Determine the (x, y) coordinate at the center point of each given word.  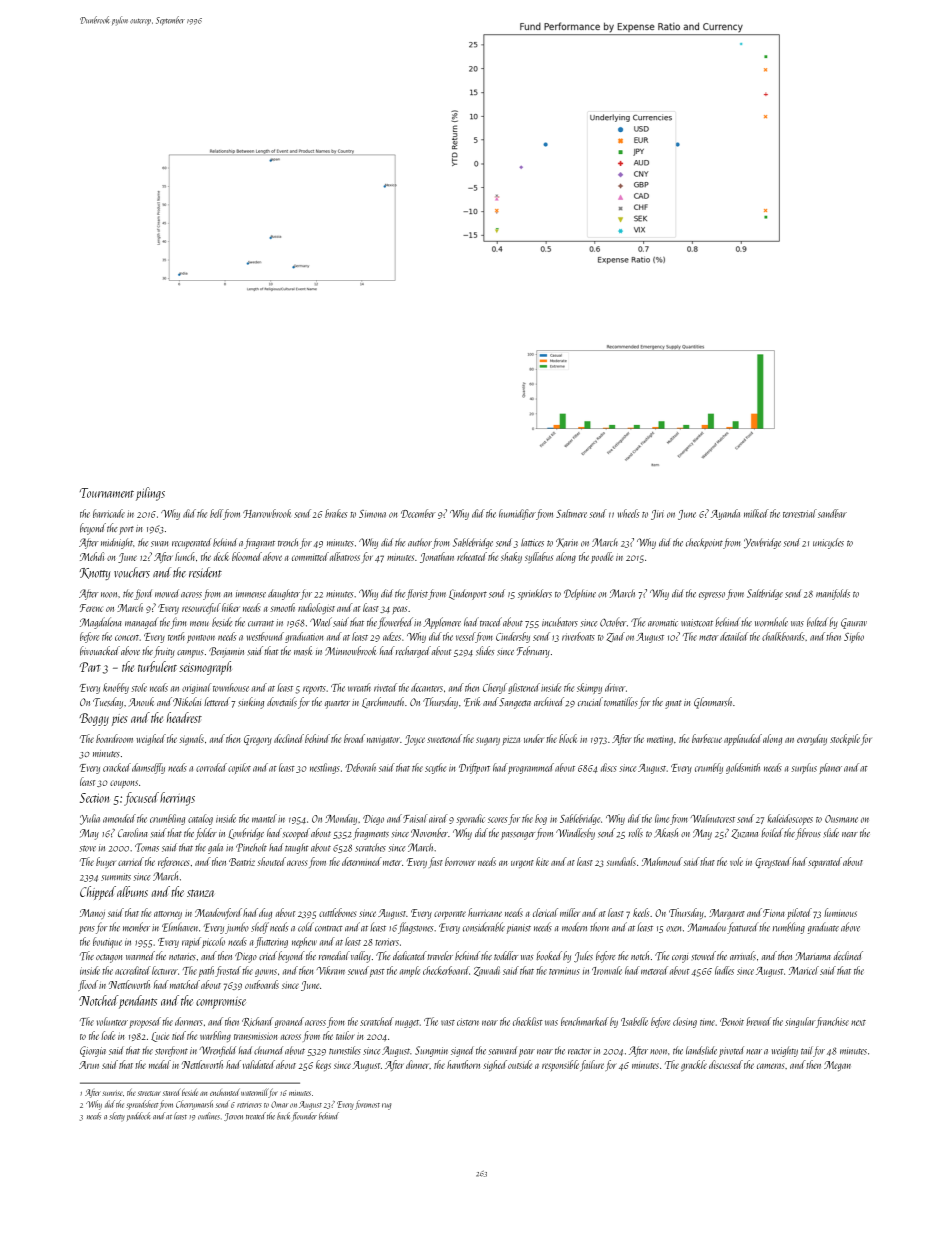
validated (259, 1064)
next (858, 1023)
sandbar (832, 513)
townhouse (231, 687)
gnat (673, 704)
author (420, 542)
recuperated (191, 543)
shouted (271, 861)
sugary (488, 741)
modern (574, 927)
